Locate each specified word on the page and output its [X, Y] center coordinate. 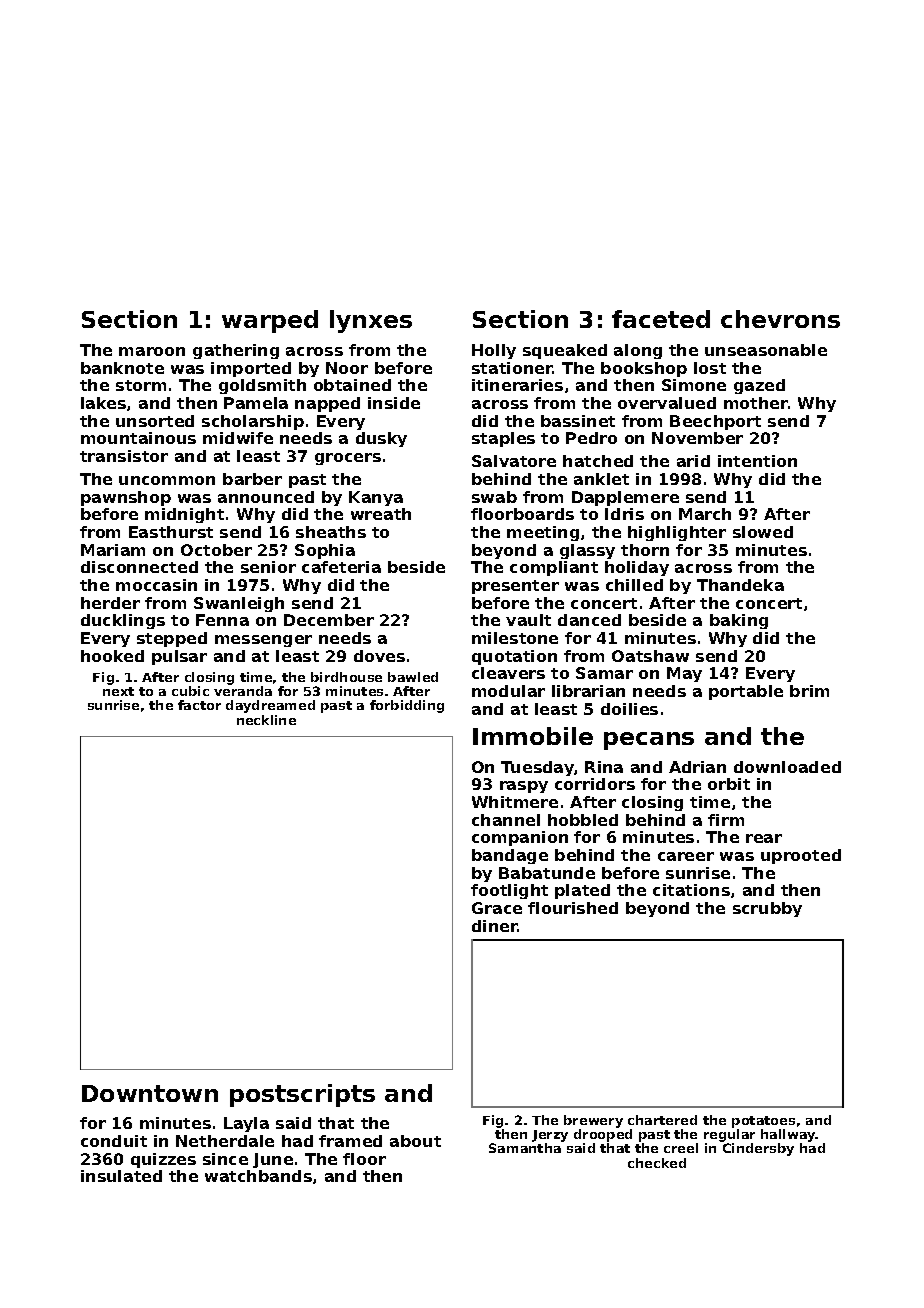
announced [266, 497]
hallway [788, 1135]
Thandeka [740, 585]
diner [495, 926]
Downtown [150, 1093]
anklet [601, 479]
